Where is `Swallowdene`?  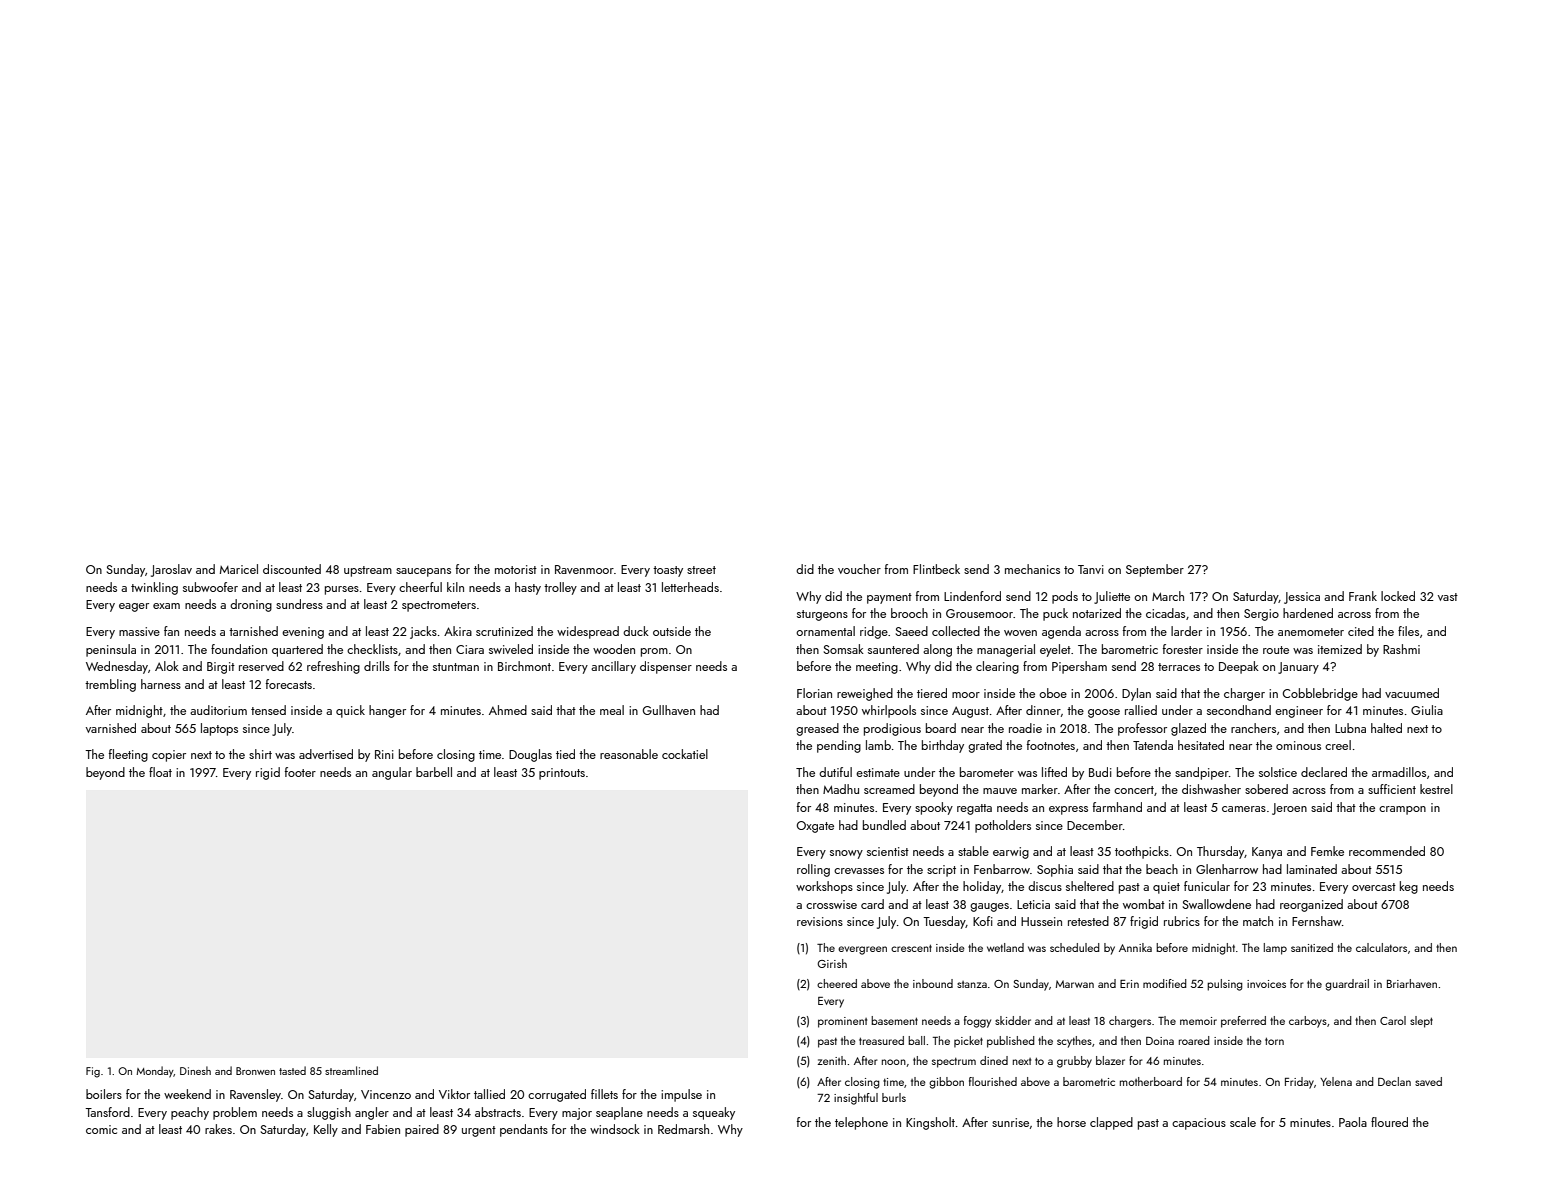 Swallowdene is located at coordinates (1217, 904).
